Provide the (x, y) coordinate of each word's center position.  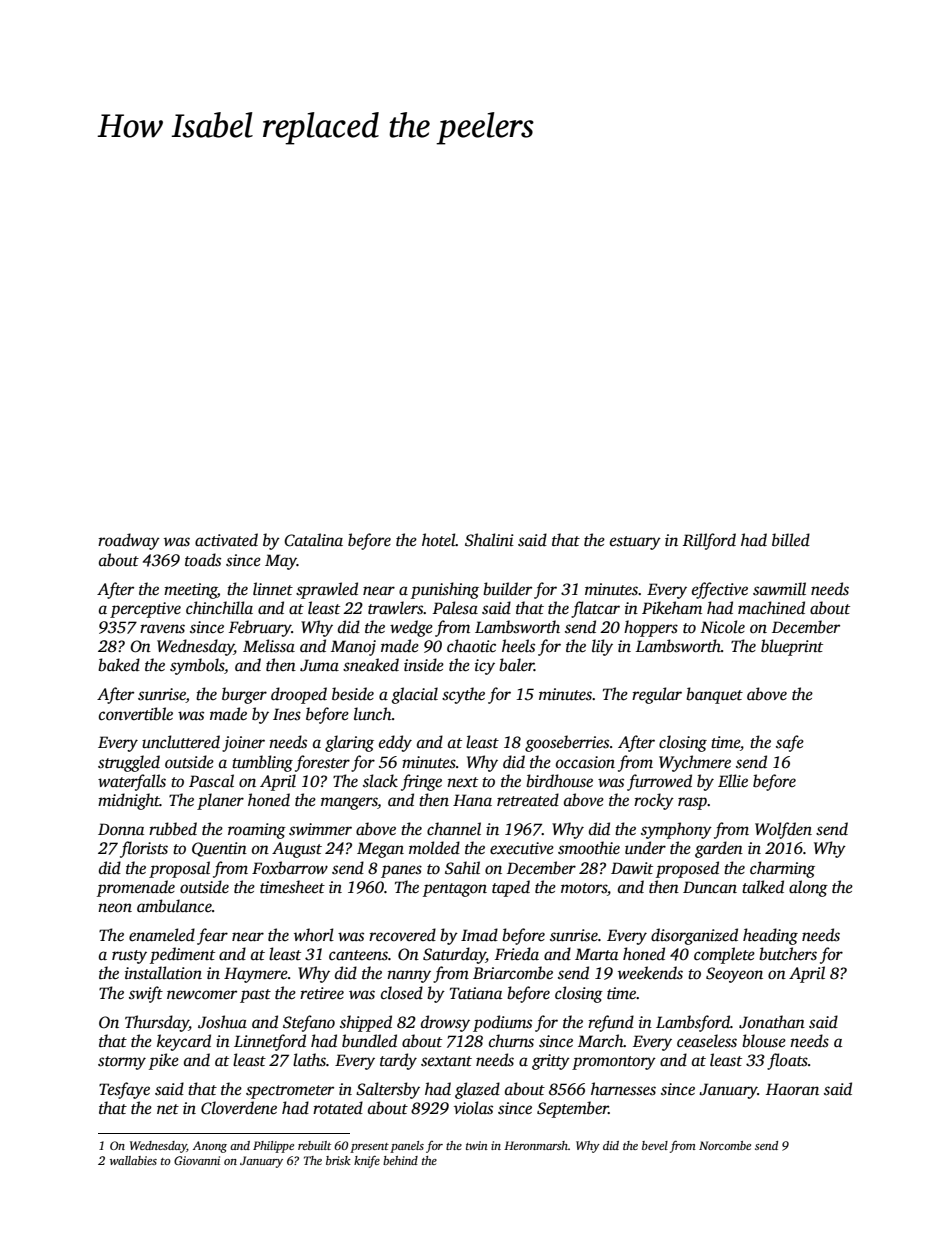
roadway (129, 541)
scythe (463, 695)
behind (400, 1160)
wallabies (133, 1160)
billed (791, 540)
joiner (243, 744)
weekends (650, 973)
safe (790, 743)
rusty (129, 957)
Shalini (489, 540)
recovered (402, 935)
